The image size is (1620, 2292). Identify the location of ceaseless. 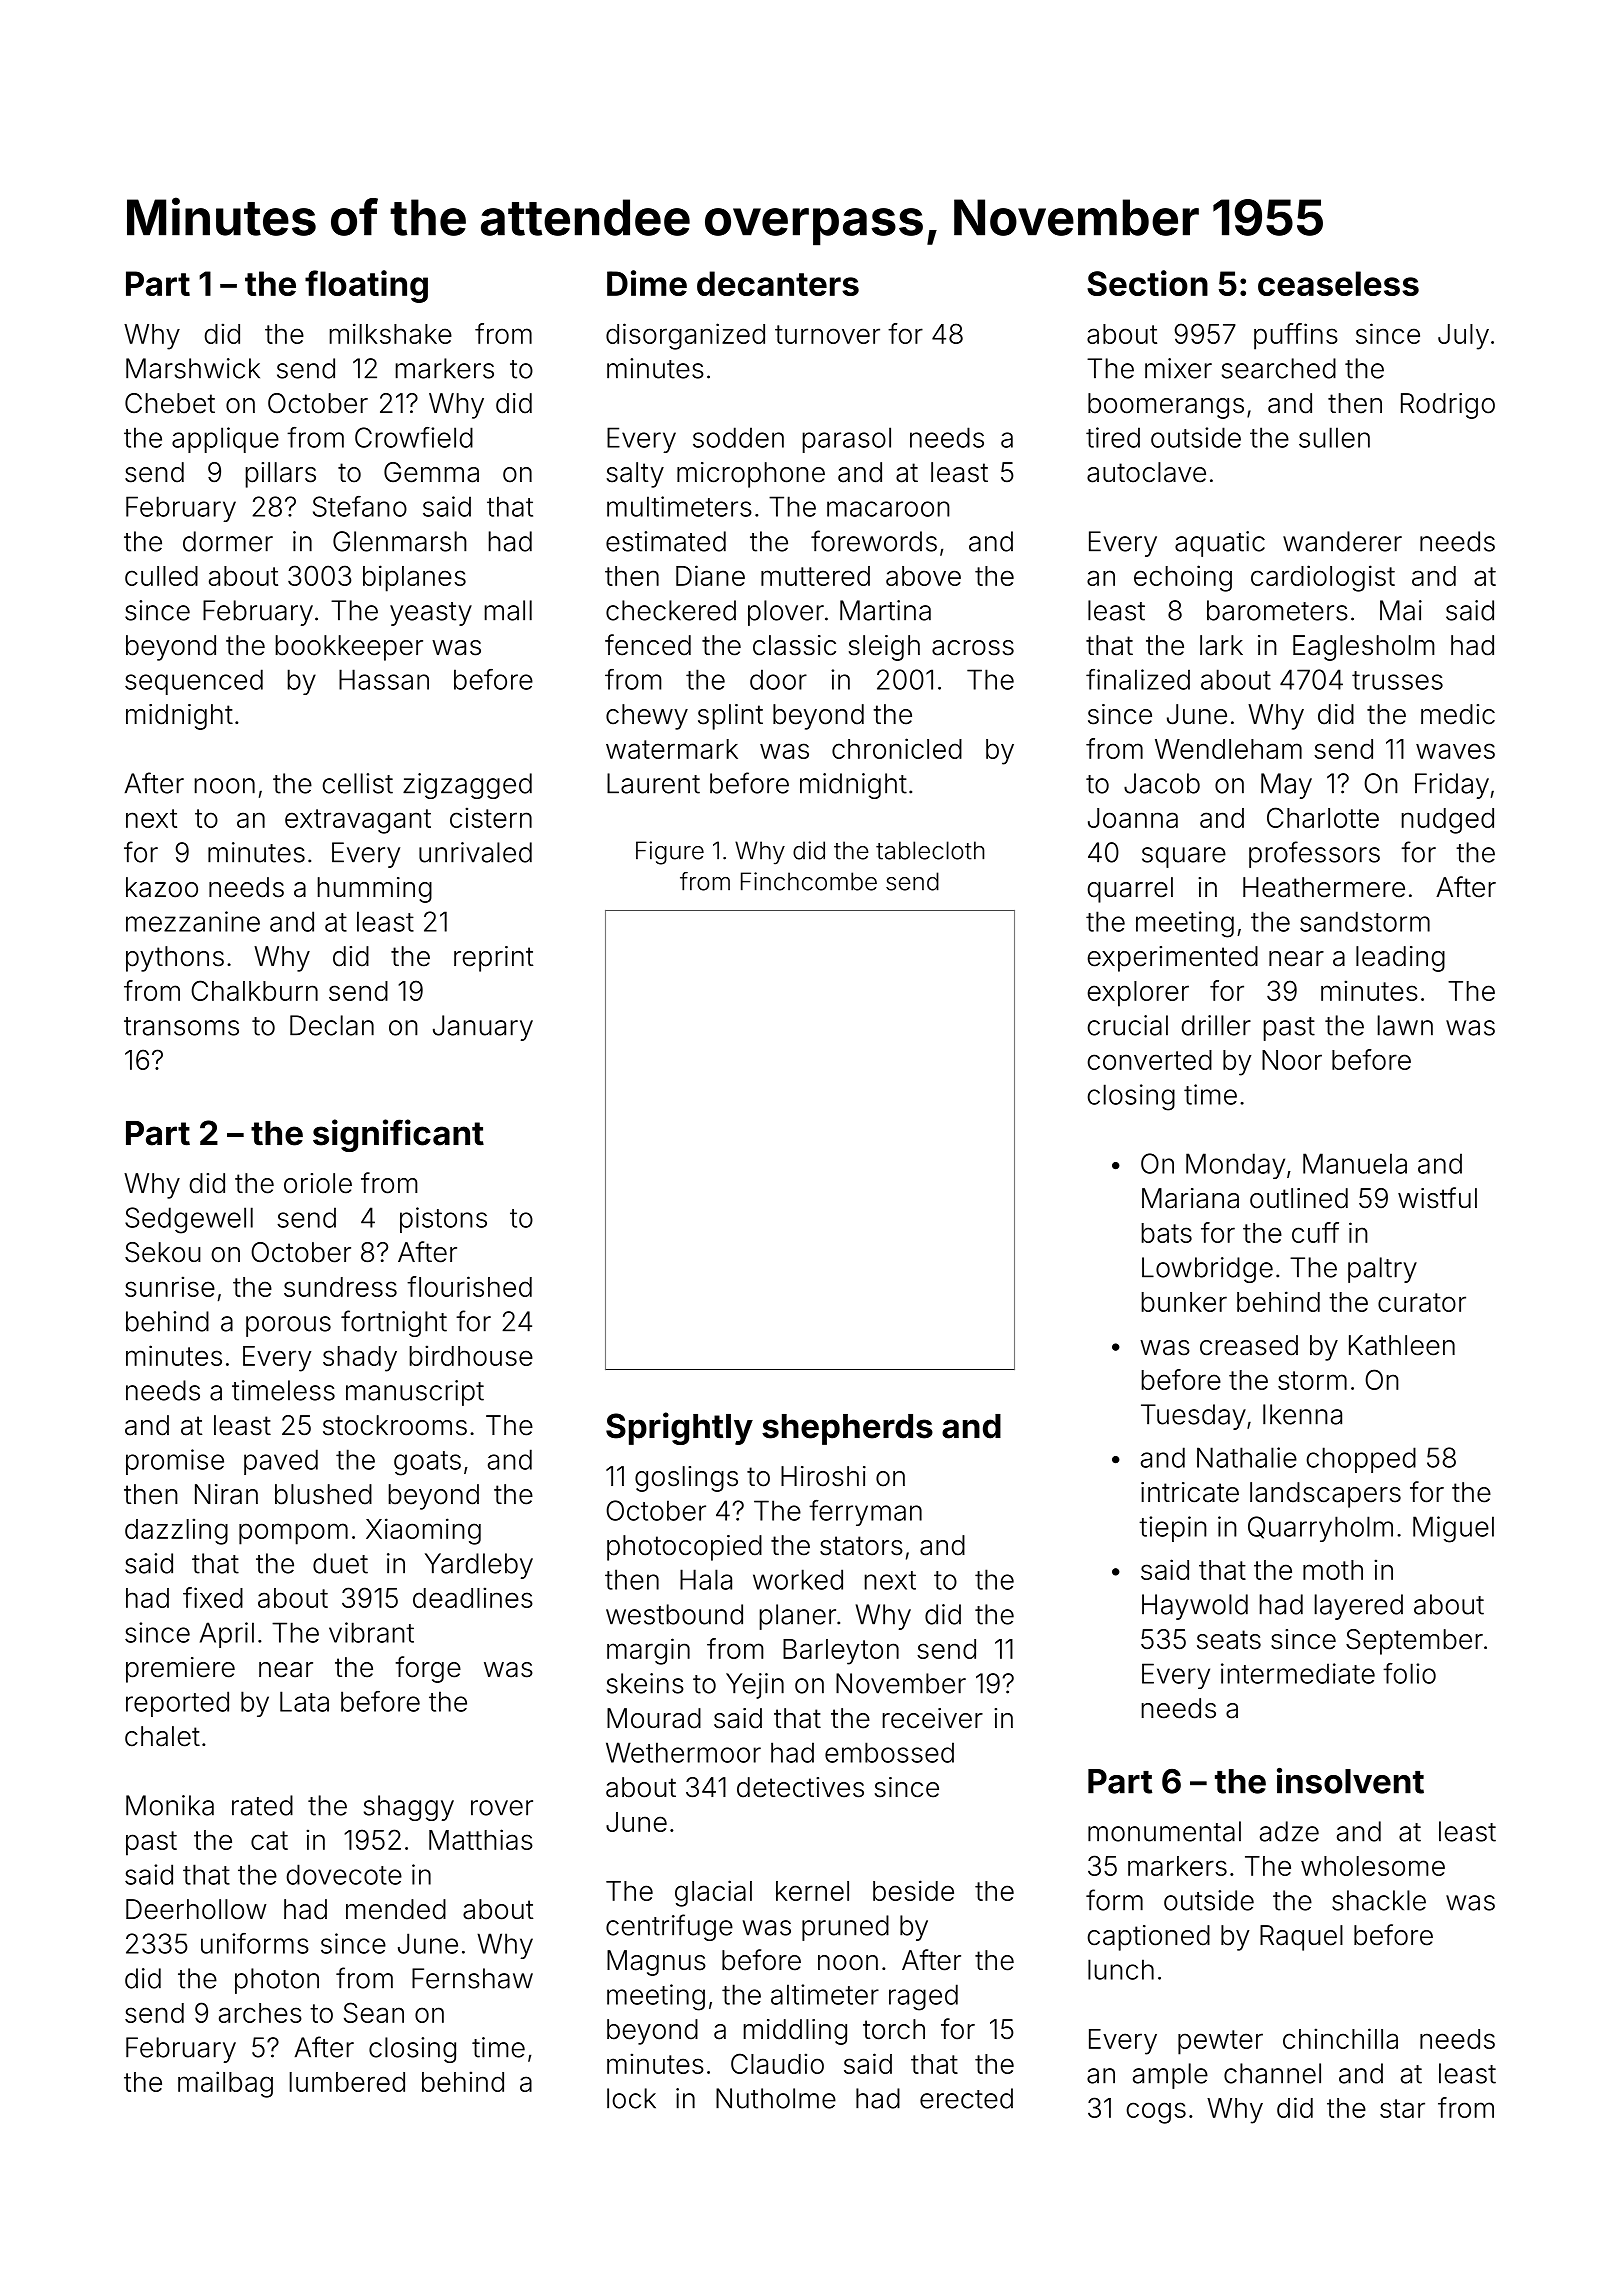
(1338, 283).
